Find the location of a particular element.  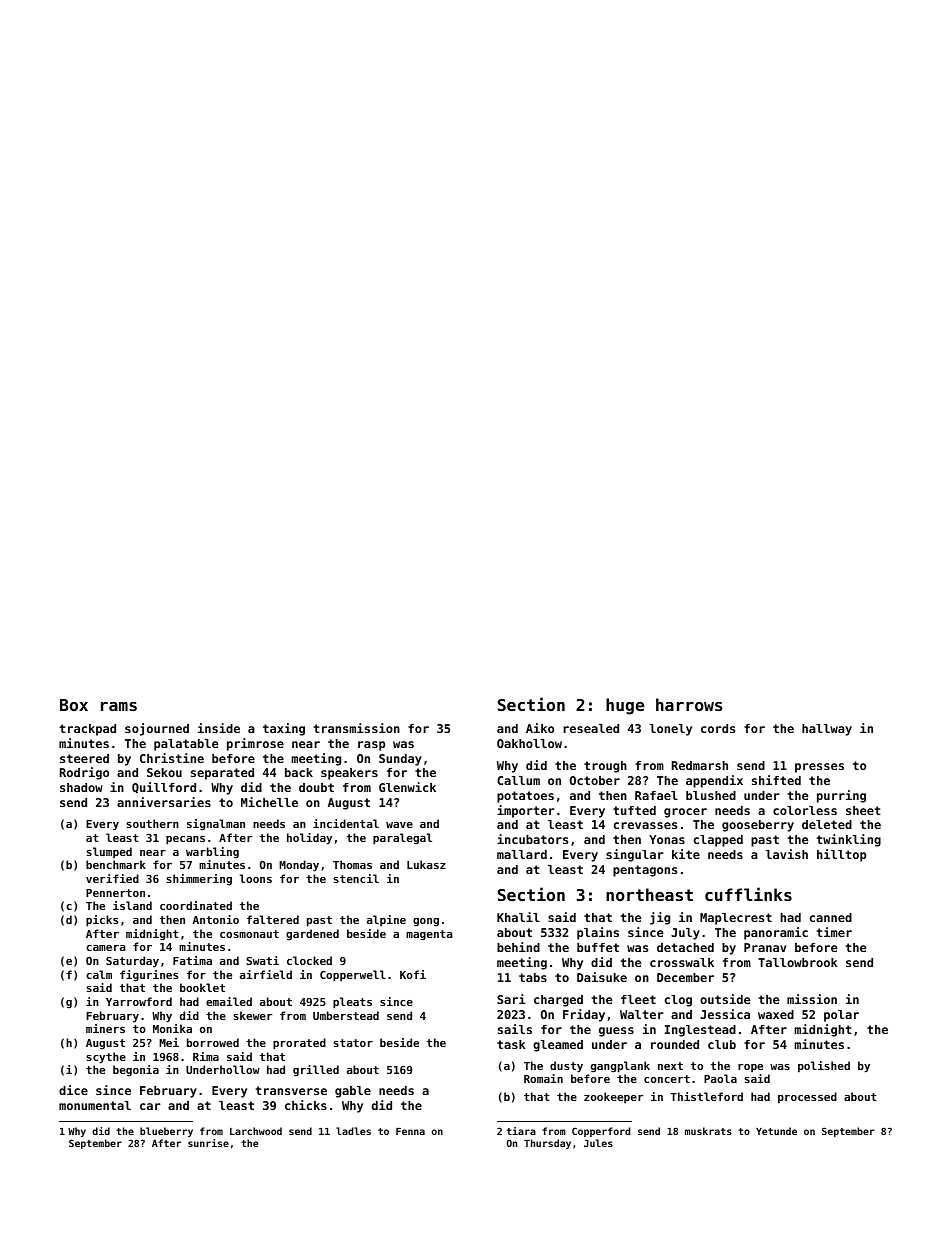

cords is located at coordinates (718, 728).
